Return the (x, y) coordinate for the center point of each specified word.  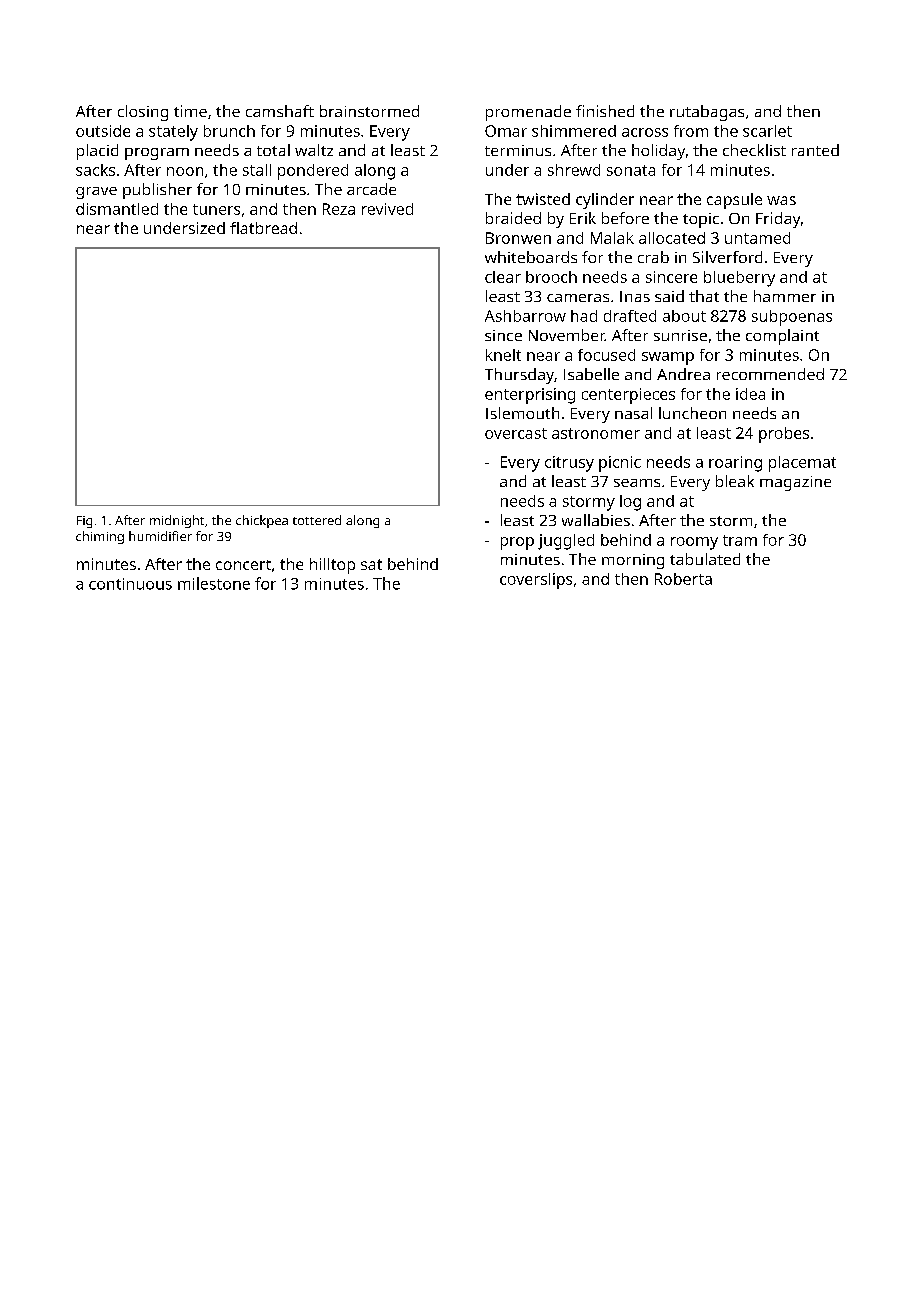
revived (387, 209)
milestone (214, 583)
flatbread (263, 228)
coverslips (536, 581)
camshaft (280, 111)
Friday (778, 220)
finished (605, 111)
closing (143, 113)
